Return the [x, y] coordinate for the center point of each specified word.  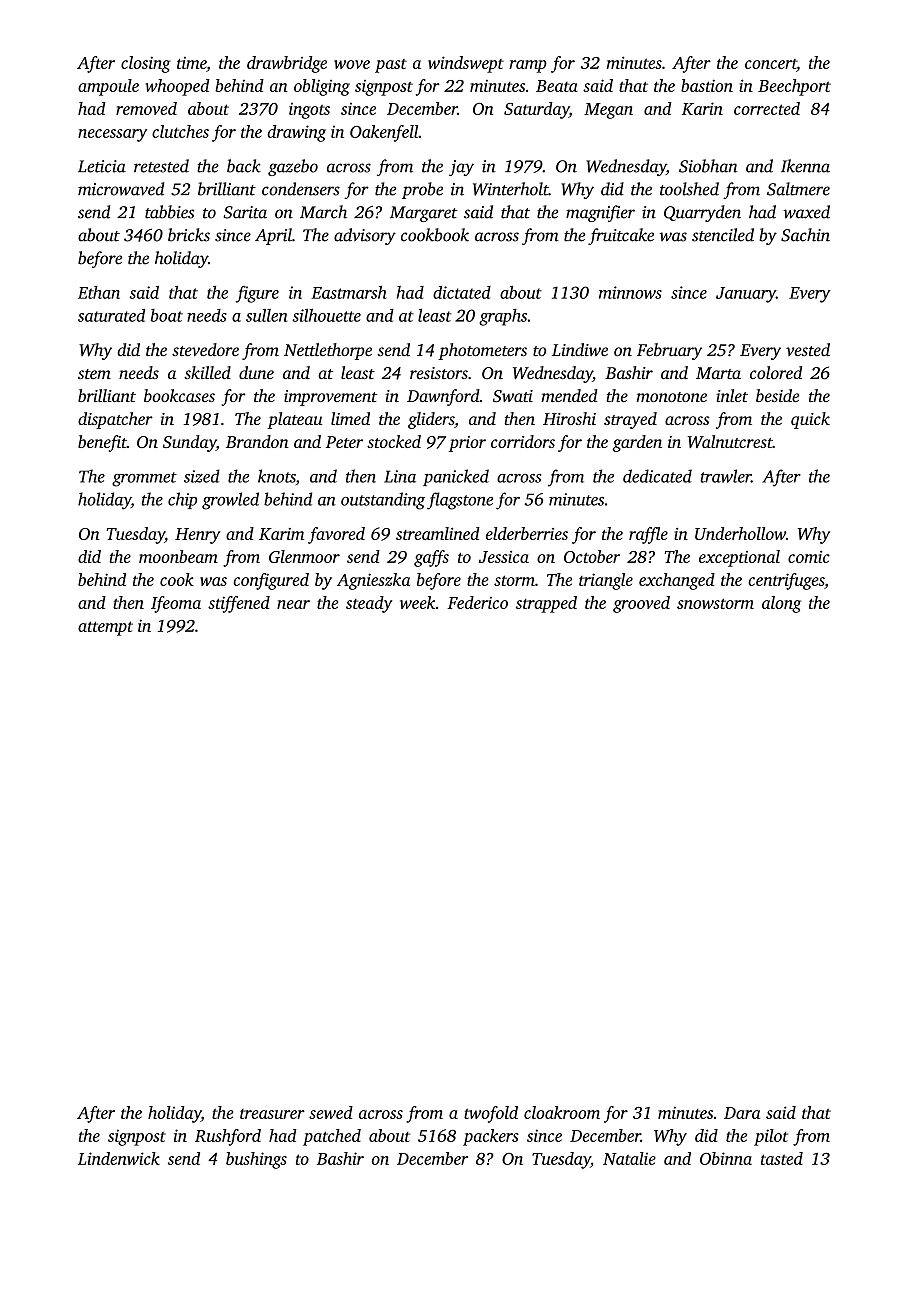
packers [491, 1137]
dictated [462, 292]
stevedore [205, 349]
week [417, 602]
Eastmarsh [348, 292]
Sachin [805, 235]
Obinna [726, 1158]
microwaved [121, 189]
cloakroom [562, 1112]
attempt [105, 628]
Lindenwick [119, 1158]
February [669, 351]
